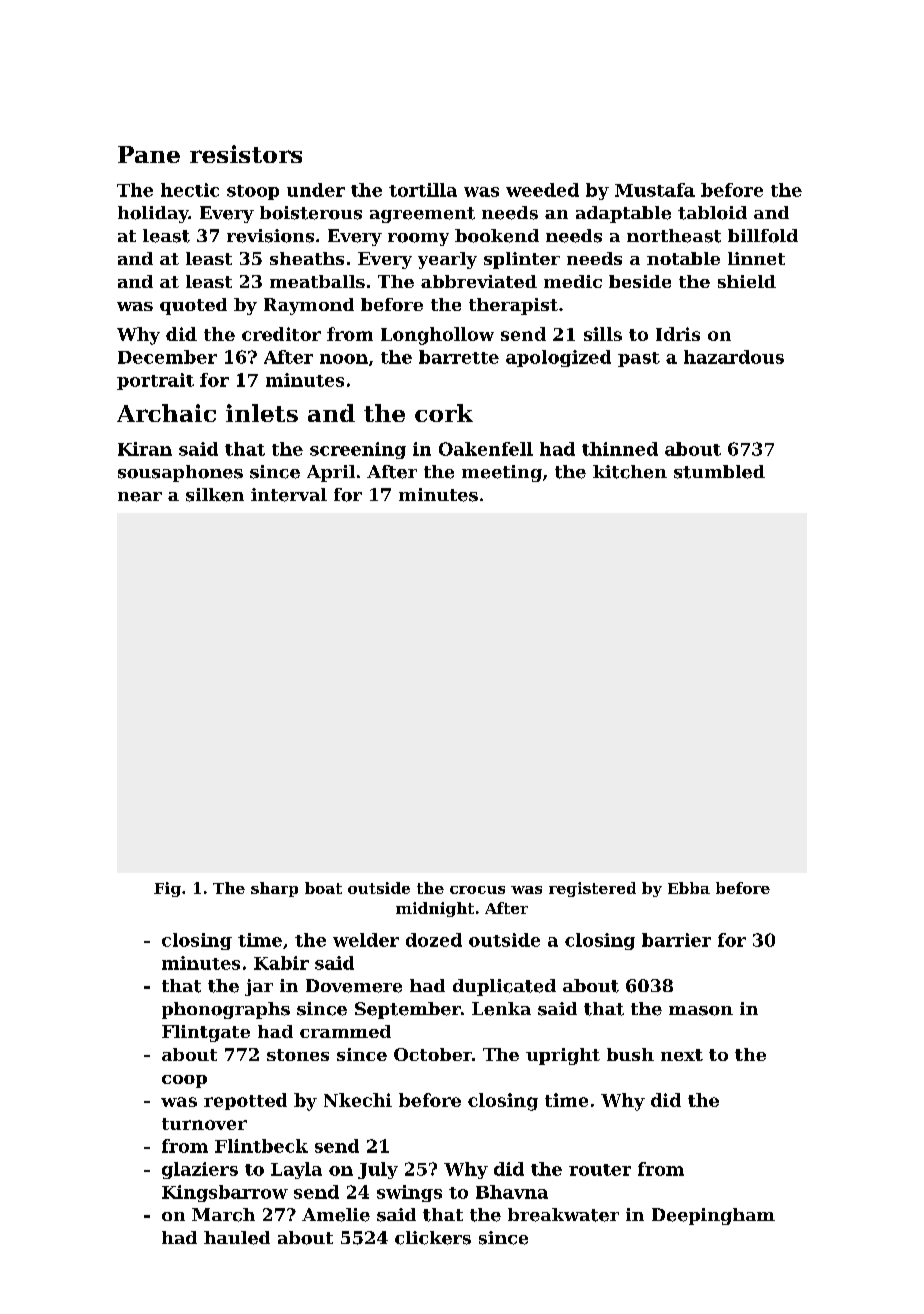 Image resolution: width=924 pixels, height=1314 pixels. What do you see at coordinates (237, 1238) in the screenshot?
I see `hauled` at bounding box center [237, 1238].
